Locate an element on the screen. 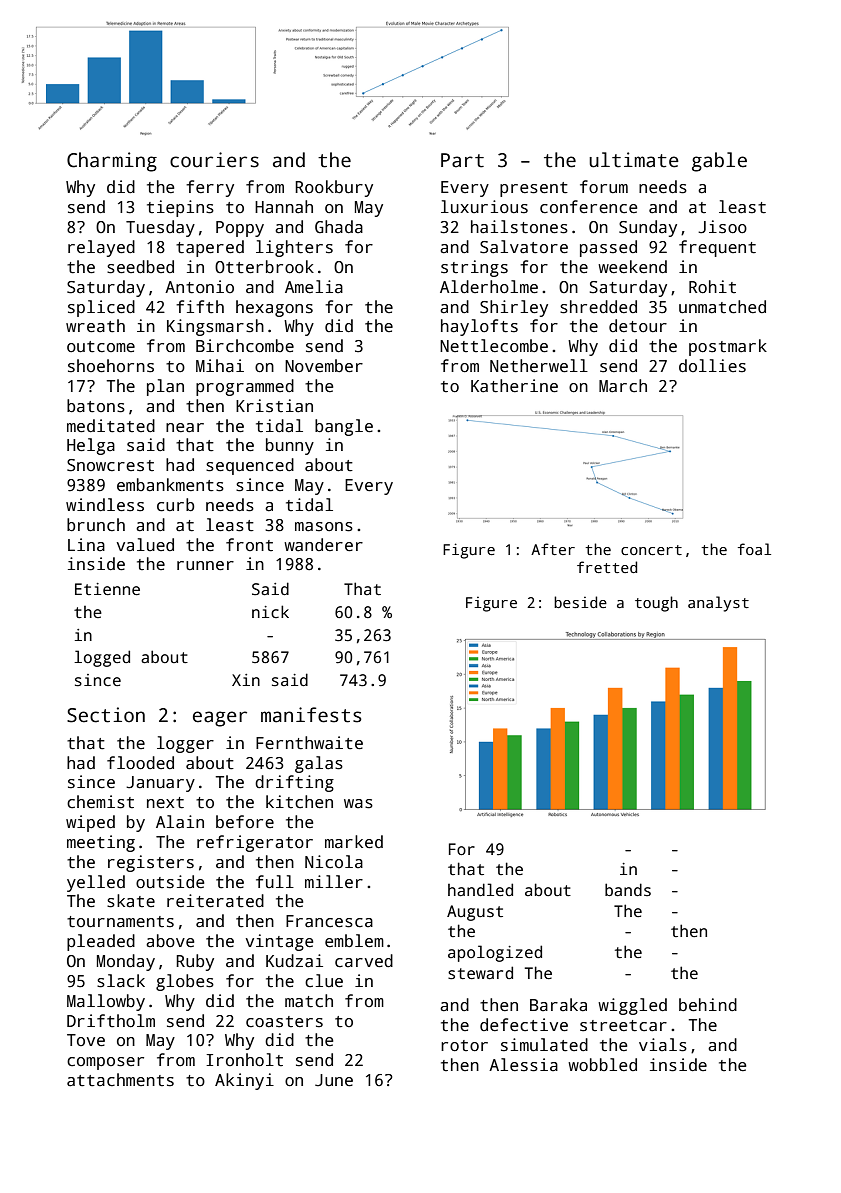 The width and height of the screenshot is (841, 1193). before is located at coordinates (245, 822).
